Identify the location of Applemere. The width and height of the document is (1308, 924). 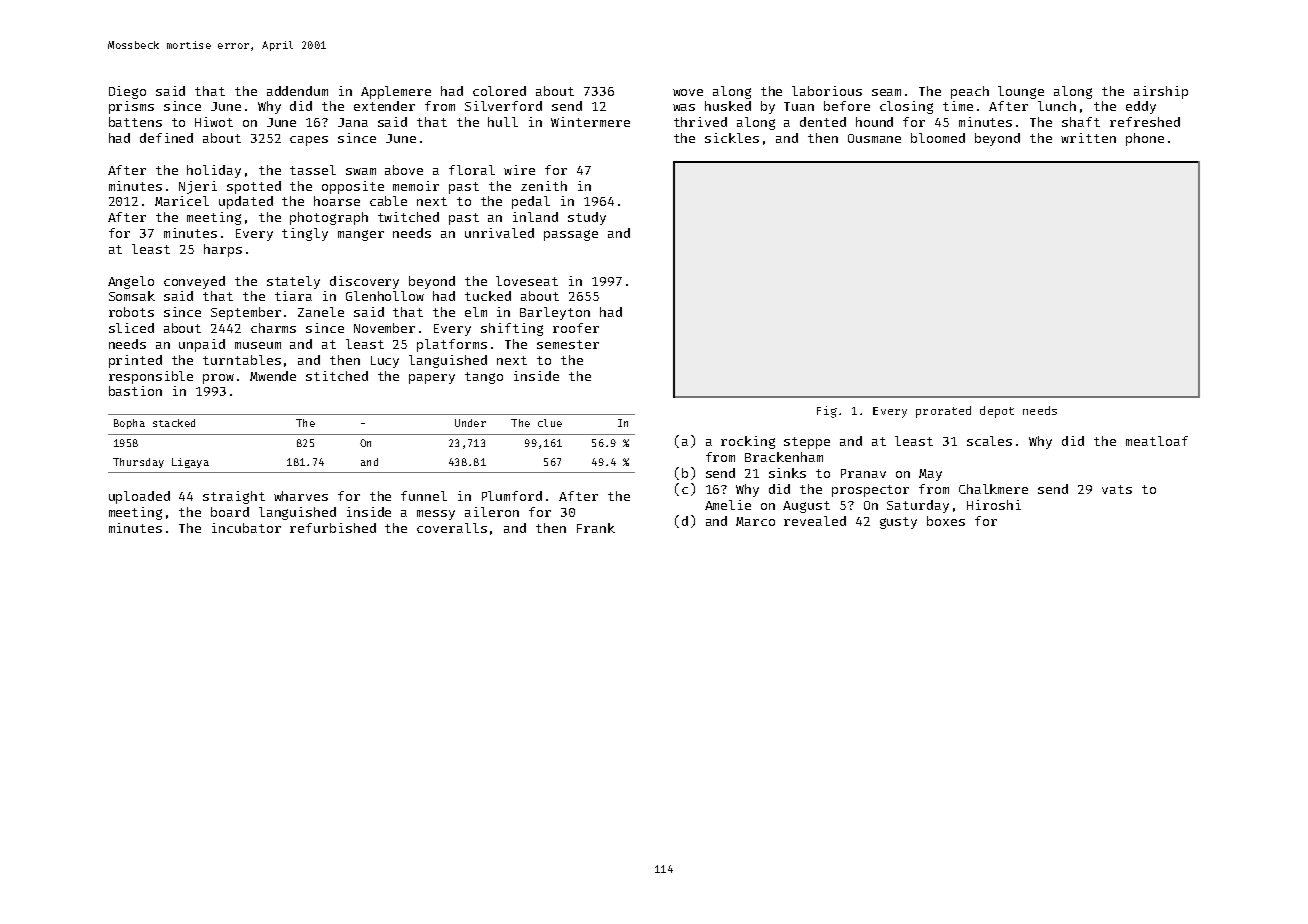
(396, 92).
